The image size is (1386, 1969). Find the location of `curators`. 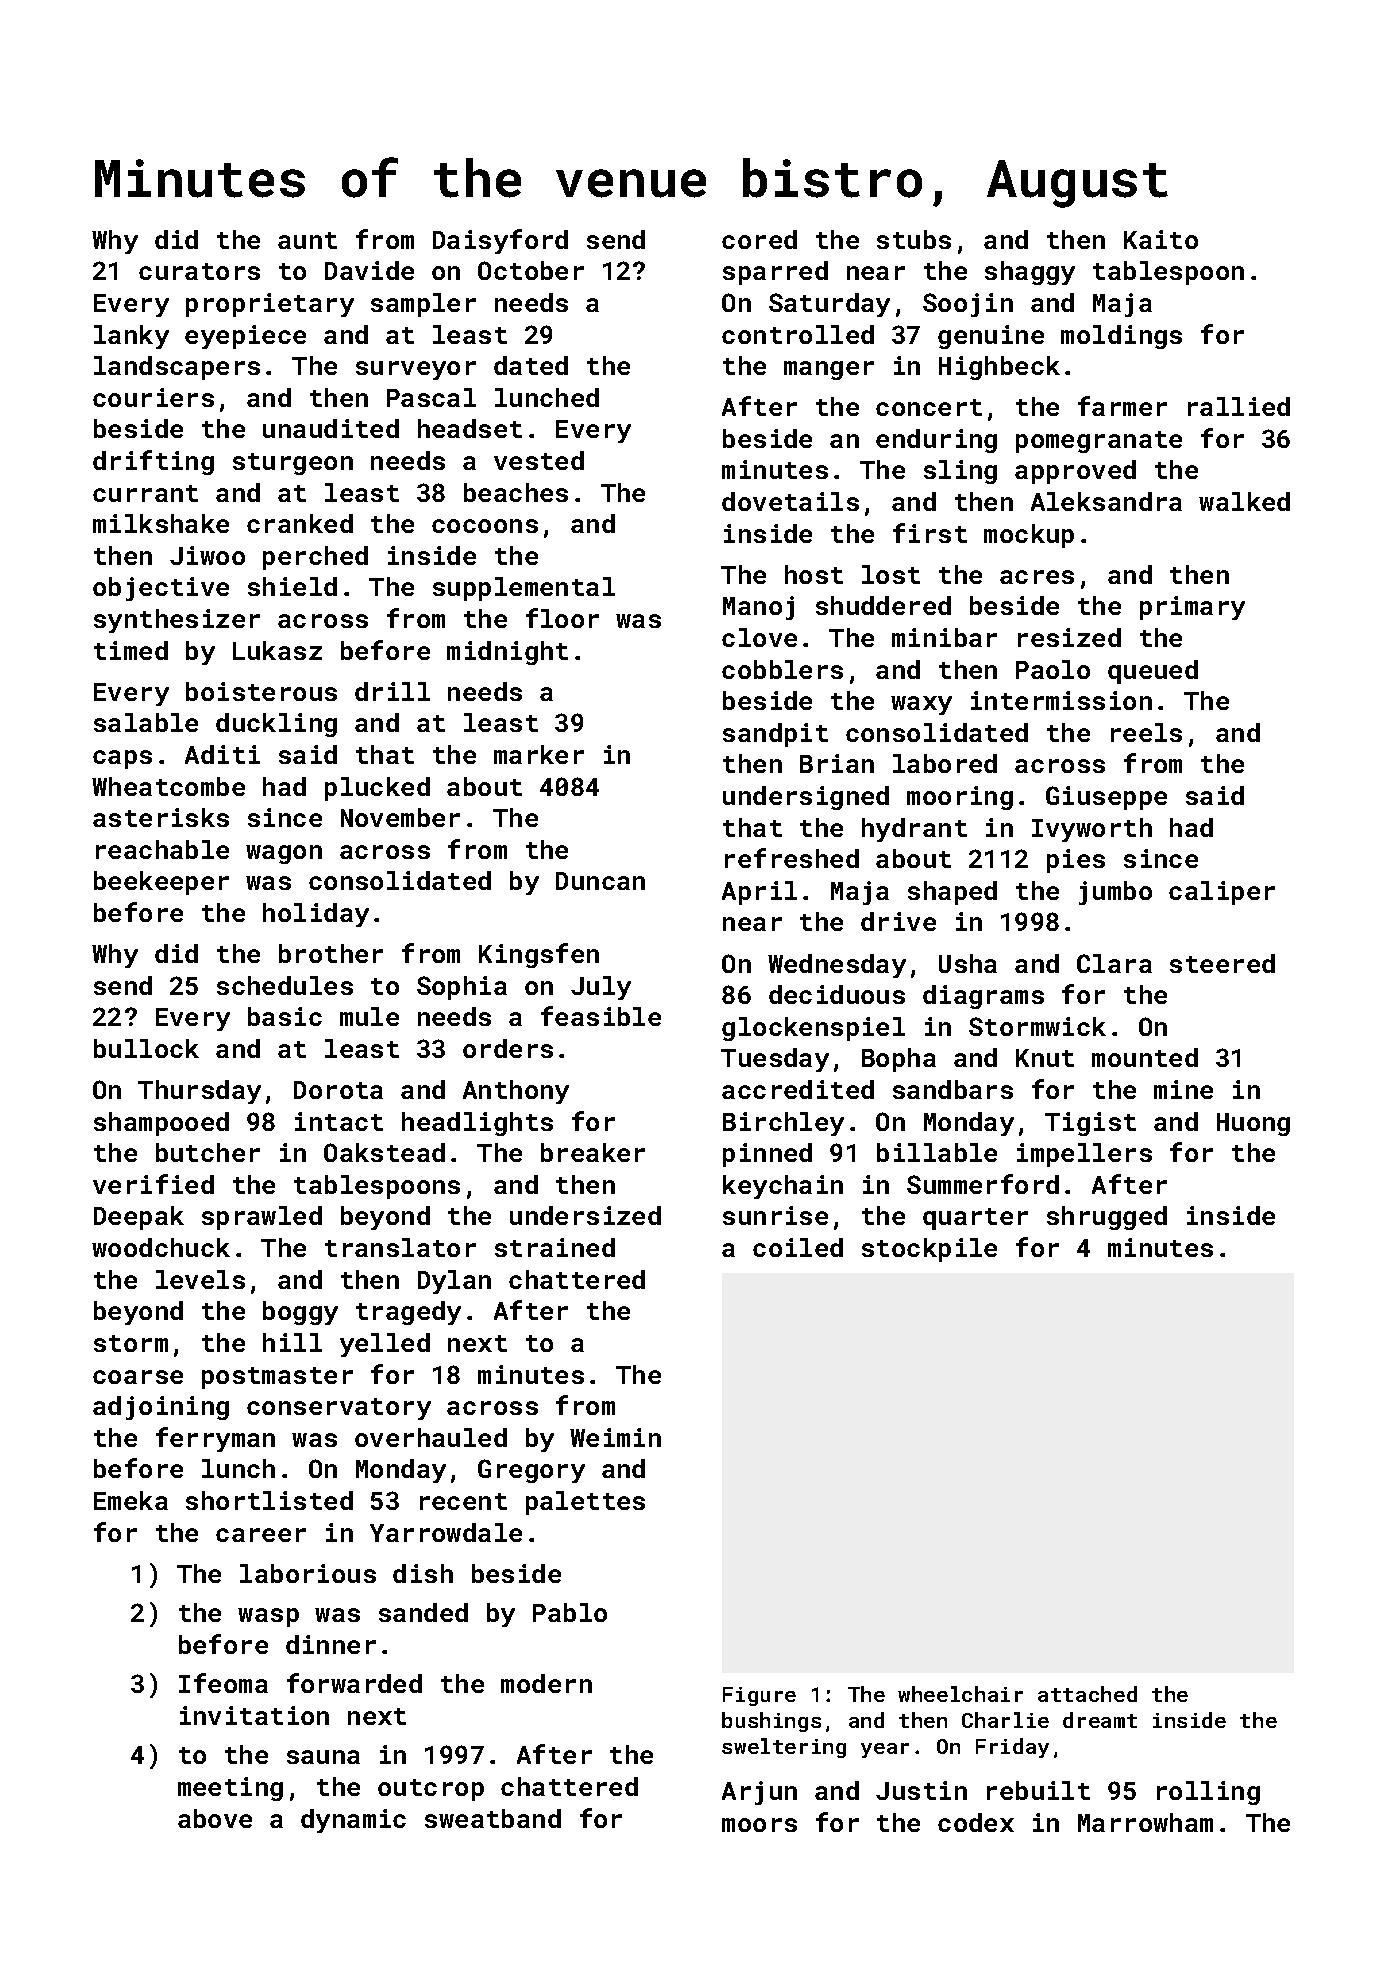

curators is located at coordinates (199, 271).
